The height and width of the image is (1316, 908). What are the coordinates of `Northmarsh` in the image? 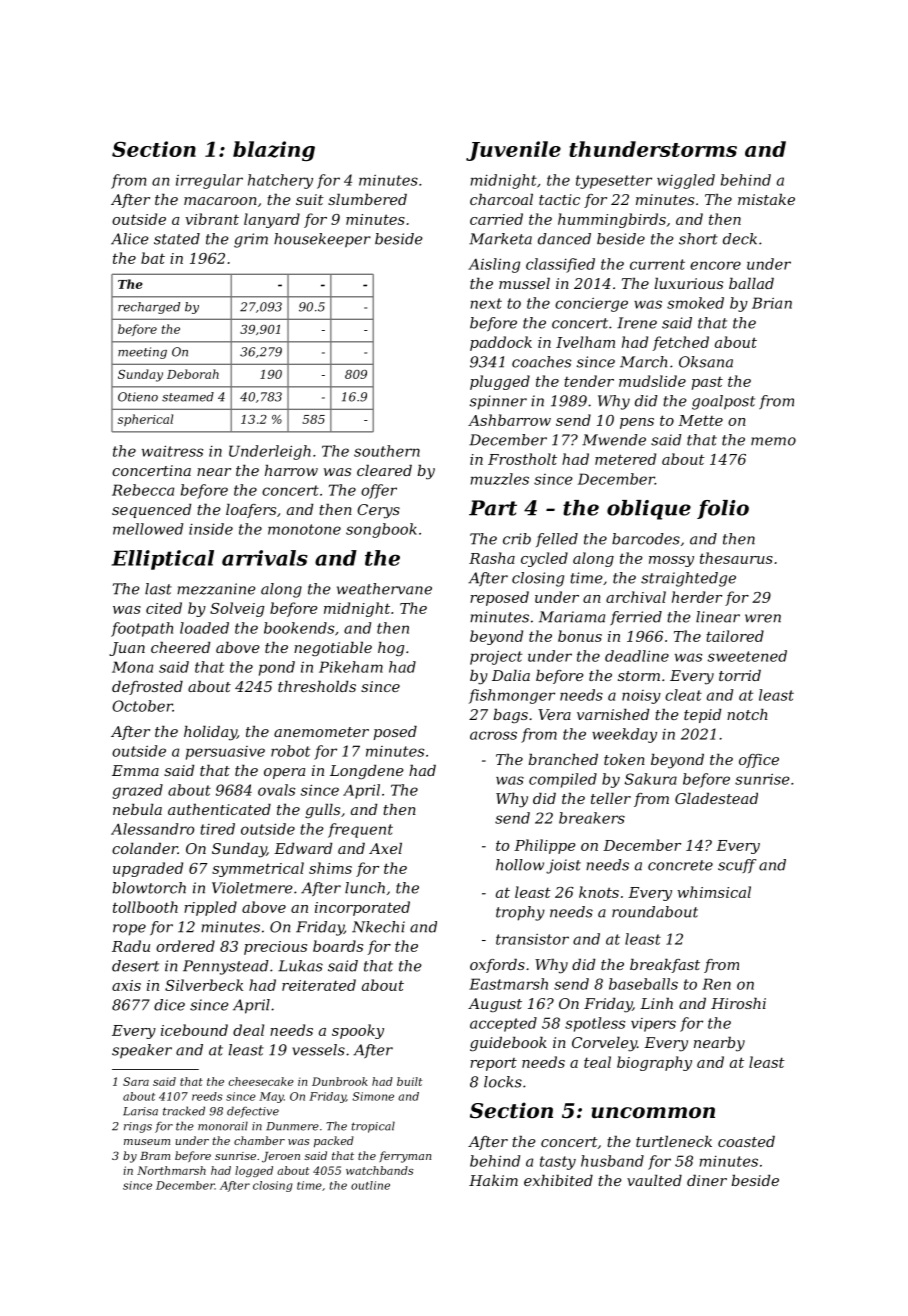 It's located at (171, 1170).
